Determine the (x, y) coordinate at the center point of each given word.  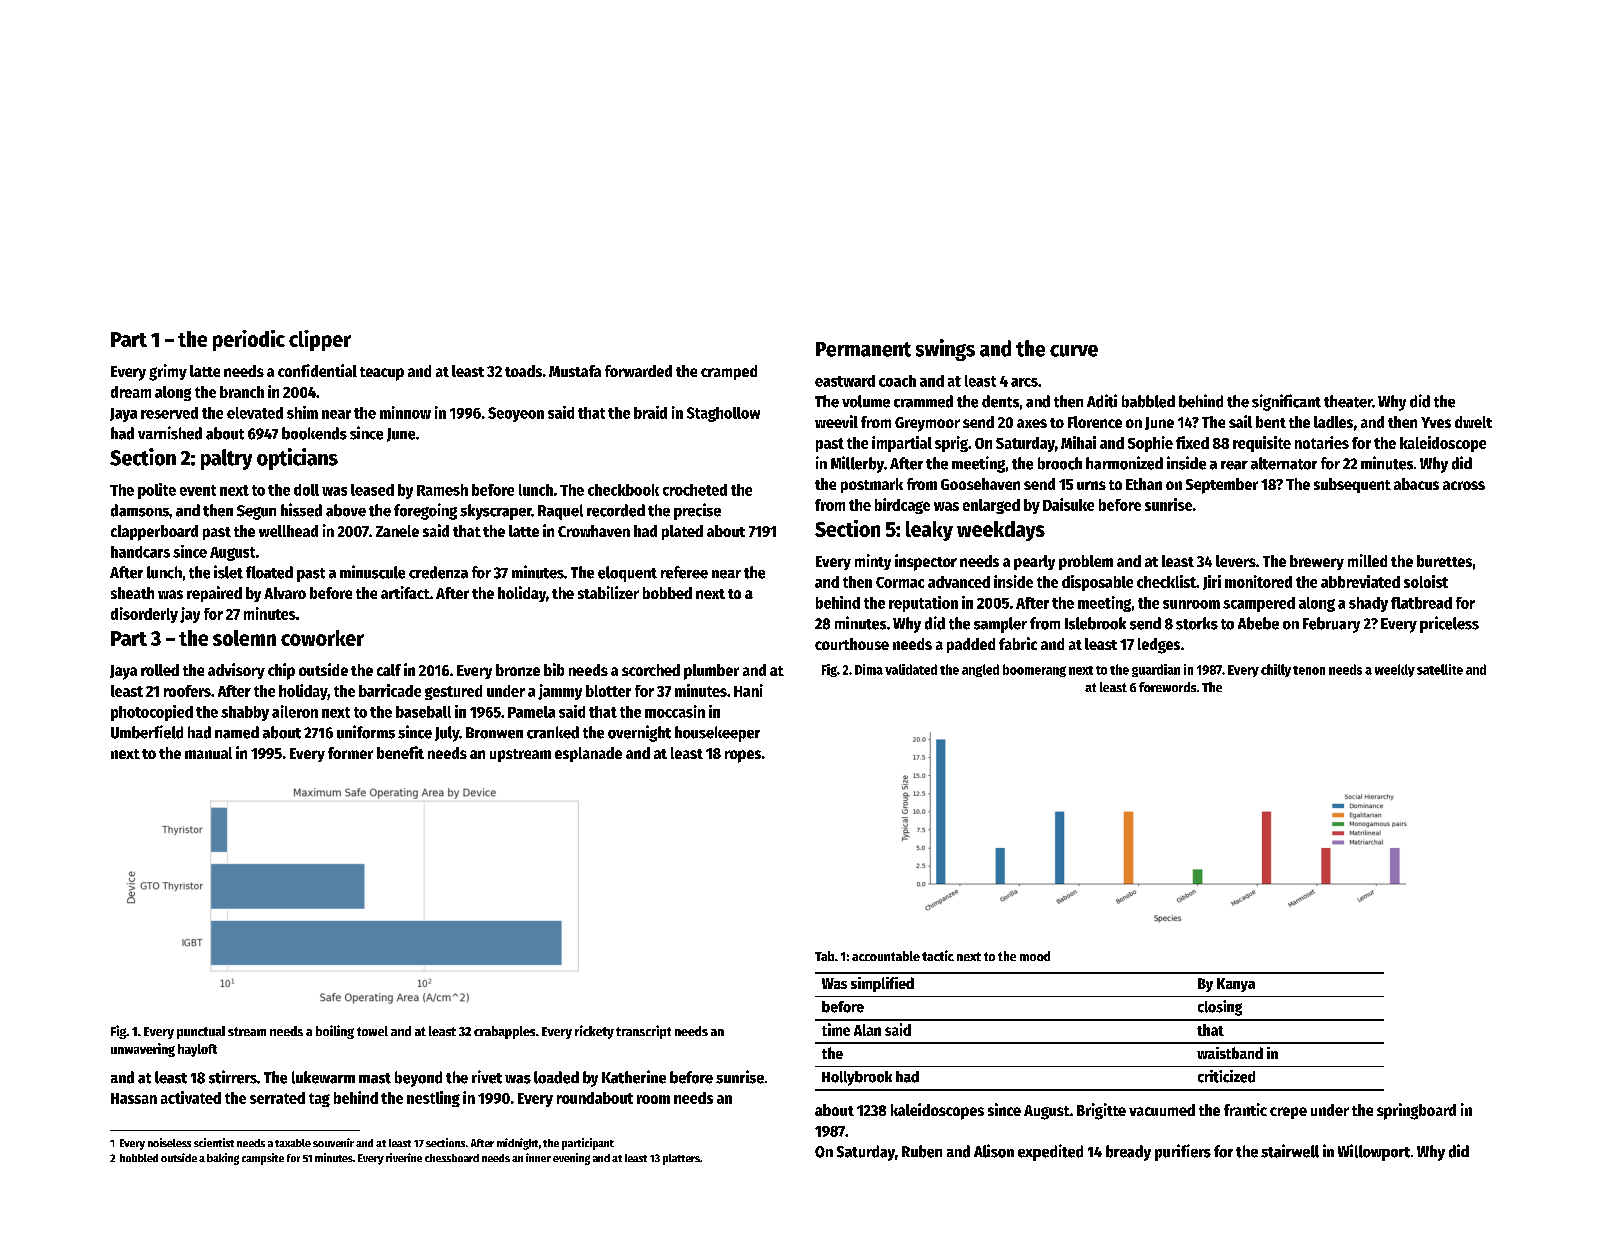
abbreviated (1360, 581)
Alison (994, 1151)
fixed (1192, 442)
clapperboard (154, 533)
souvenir (333, 1142)
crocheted (695, 490)
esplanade (588, 754)
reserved (169, 413)
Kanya (1236, 985)
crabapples (504, 1032)
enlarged (991, 506)
